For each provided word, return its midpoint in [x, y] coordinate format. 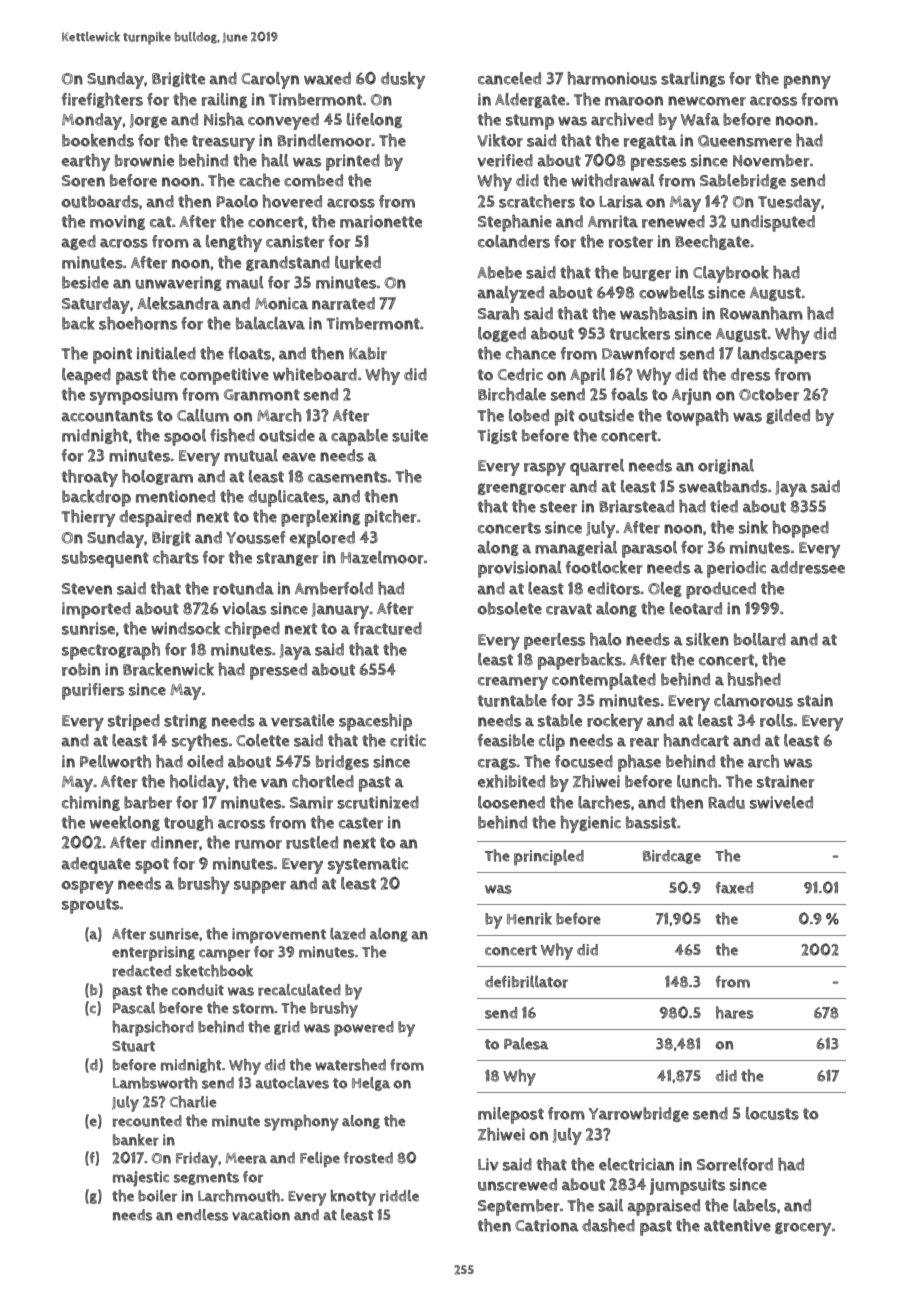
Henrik [529, 918]
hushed [754, 679]
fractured [388, 628]
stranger [288, 559]
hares [735, 1012]
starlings [693, 79]
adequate [96, 865]
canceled [509, 78]
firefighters [102, 100]
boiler [157, 1196]
